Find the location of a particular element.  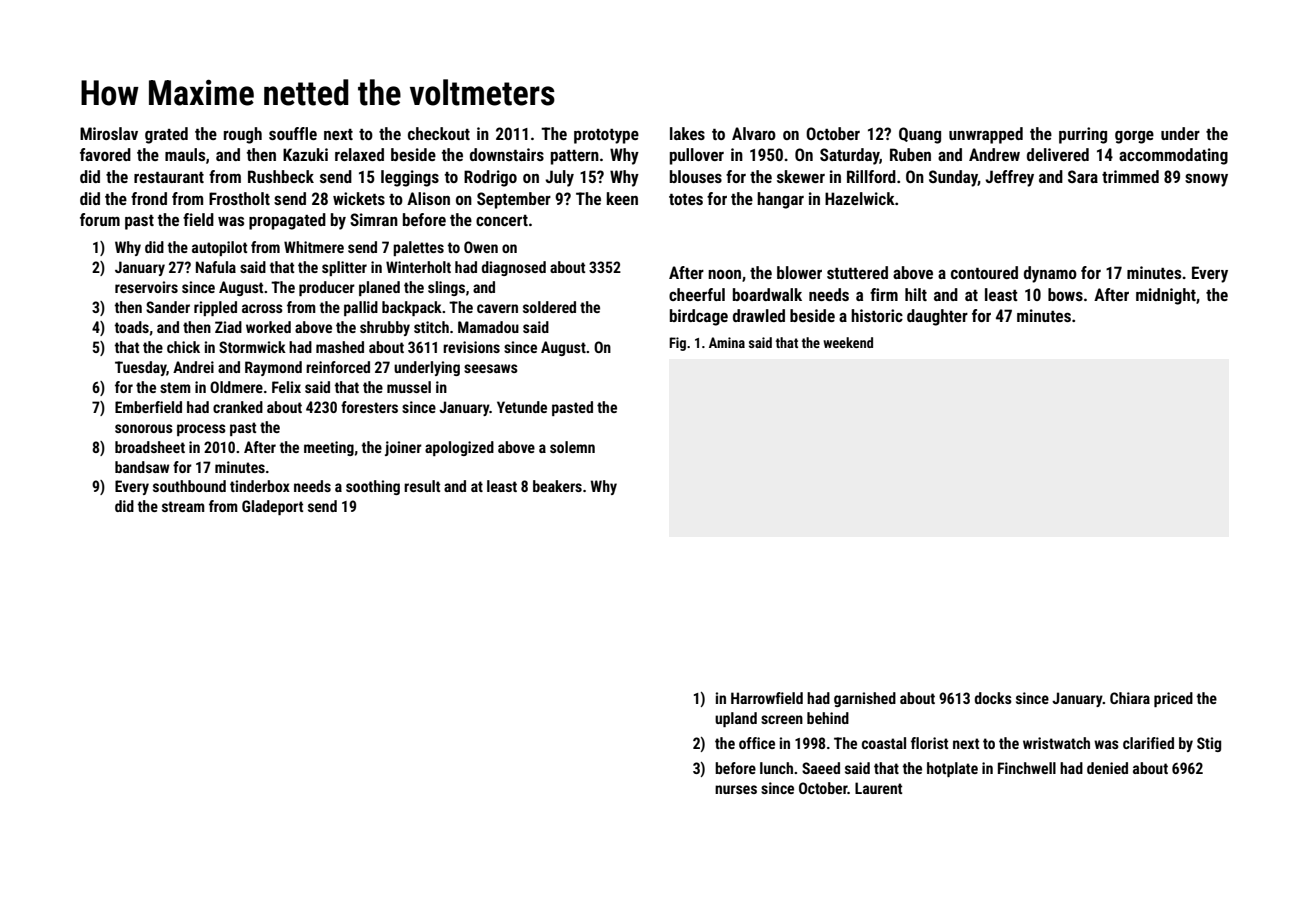

nurses is located at coordinates (736, 789).
